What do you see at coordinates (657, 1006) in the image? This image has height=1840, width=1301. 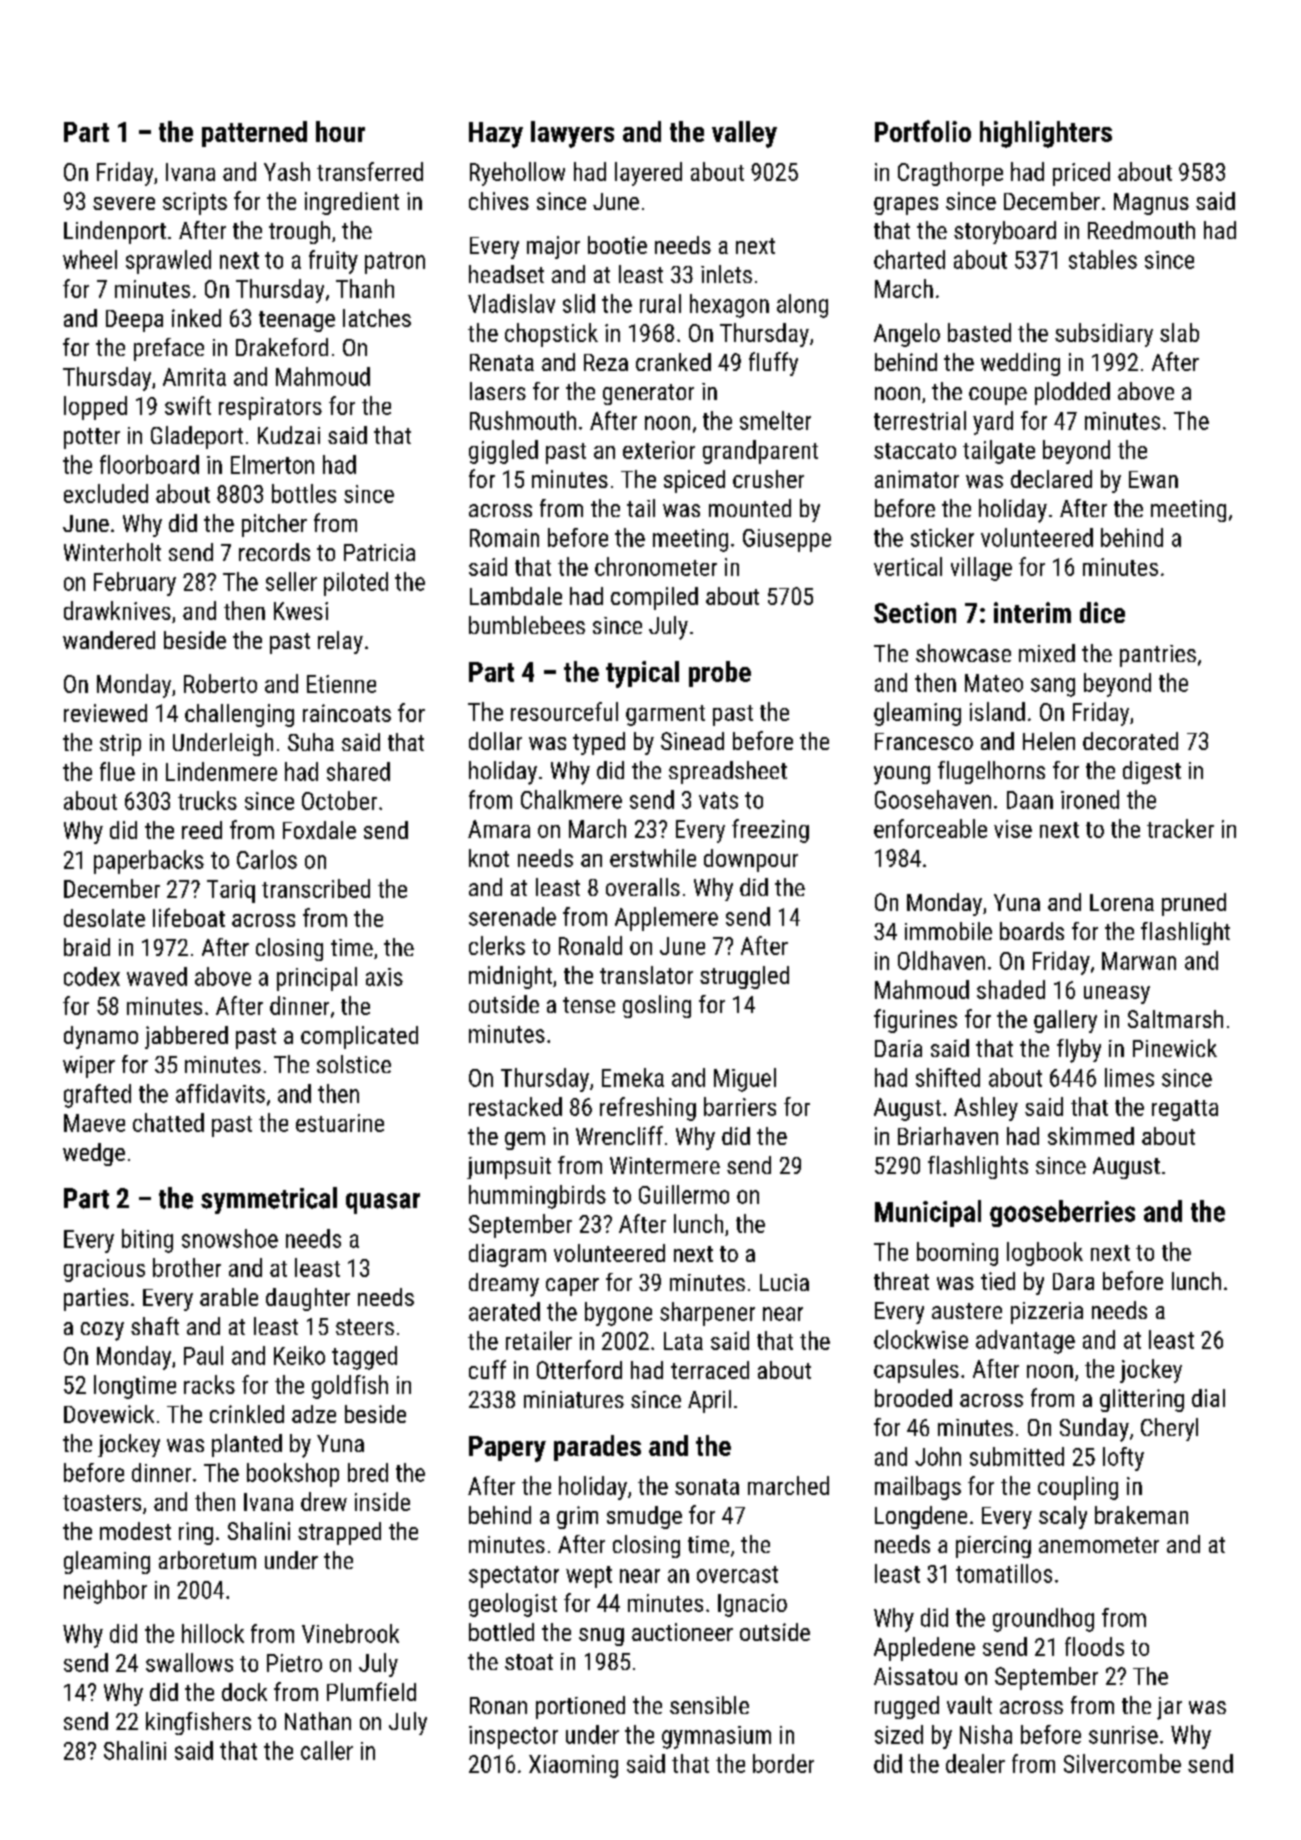 I see `gosling` at bounding box center [657, 1006].
